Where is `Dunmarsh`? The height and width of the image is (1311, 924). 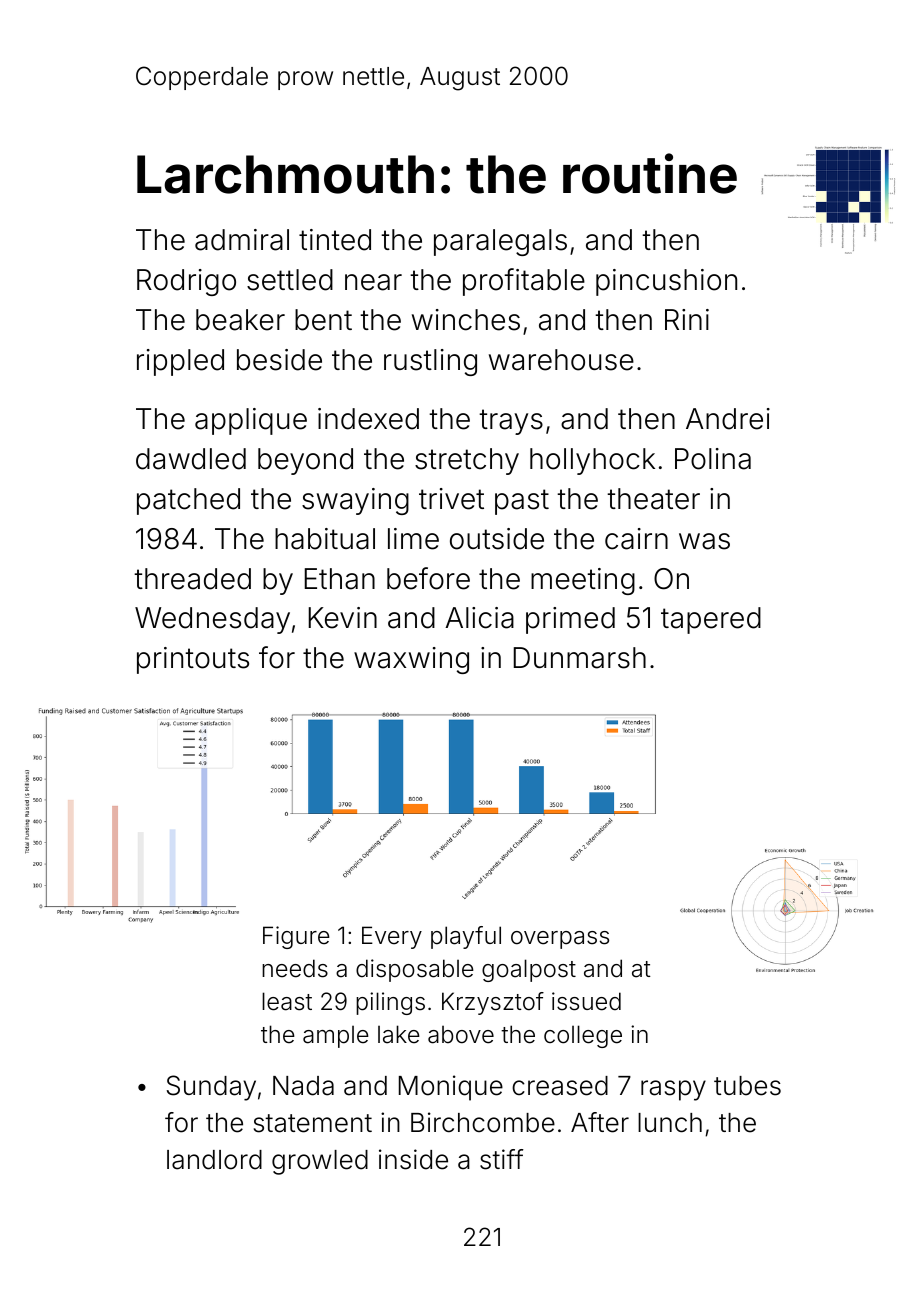 Dunmarsh is located at coordinates (580, 658).
